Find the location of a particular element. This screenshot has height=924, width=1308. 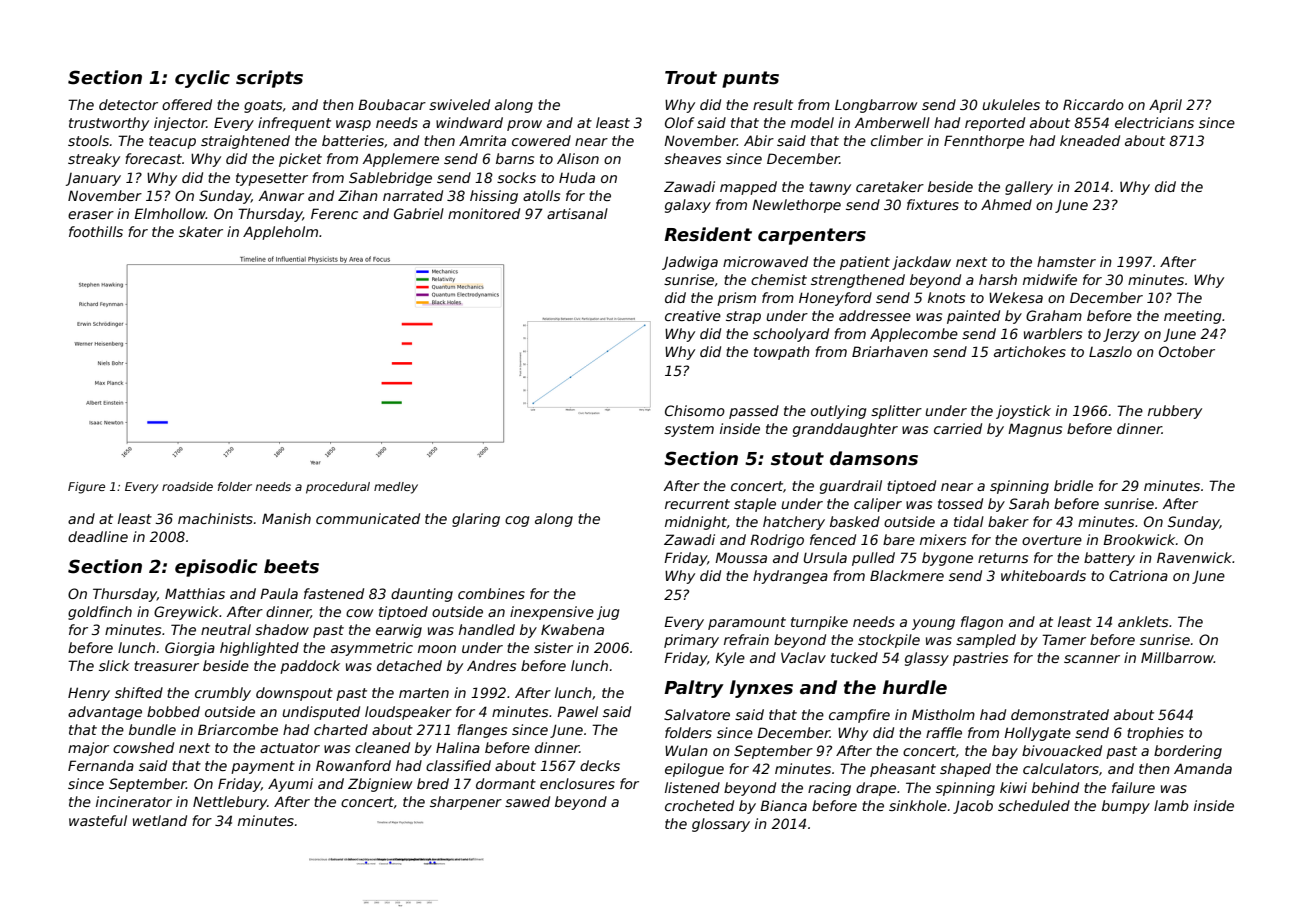

cyclic is located at coordinates (202, 79).
